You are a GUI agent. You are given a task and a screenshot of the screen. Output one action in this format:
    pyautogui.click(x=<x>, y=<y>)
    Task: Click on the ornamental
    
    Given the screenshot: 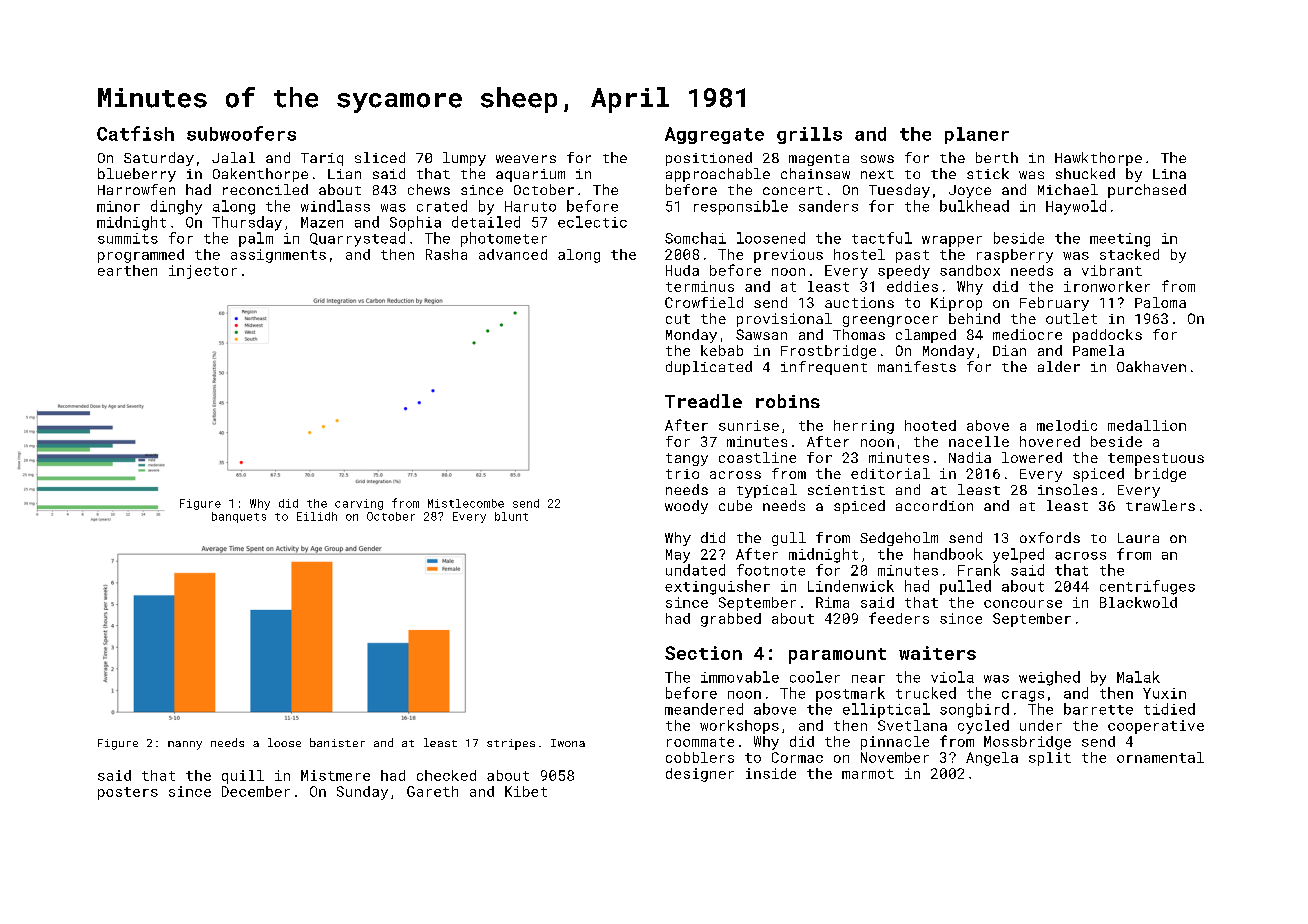 What is the action you would take?
    pyautogui.click(x=1160, y=757)
